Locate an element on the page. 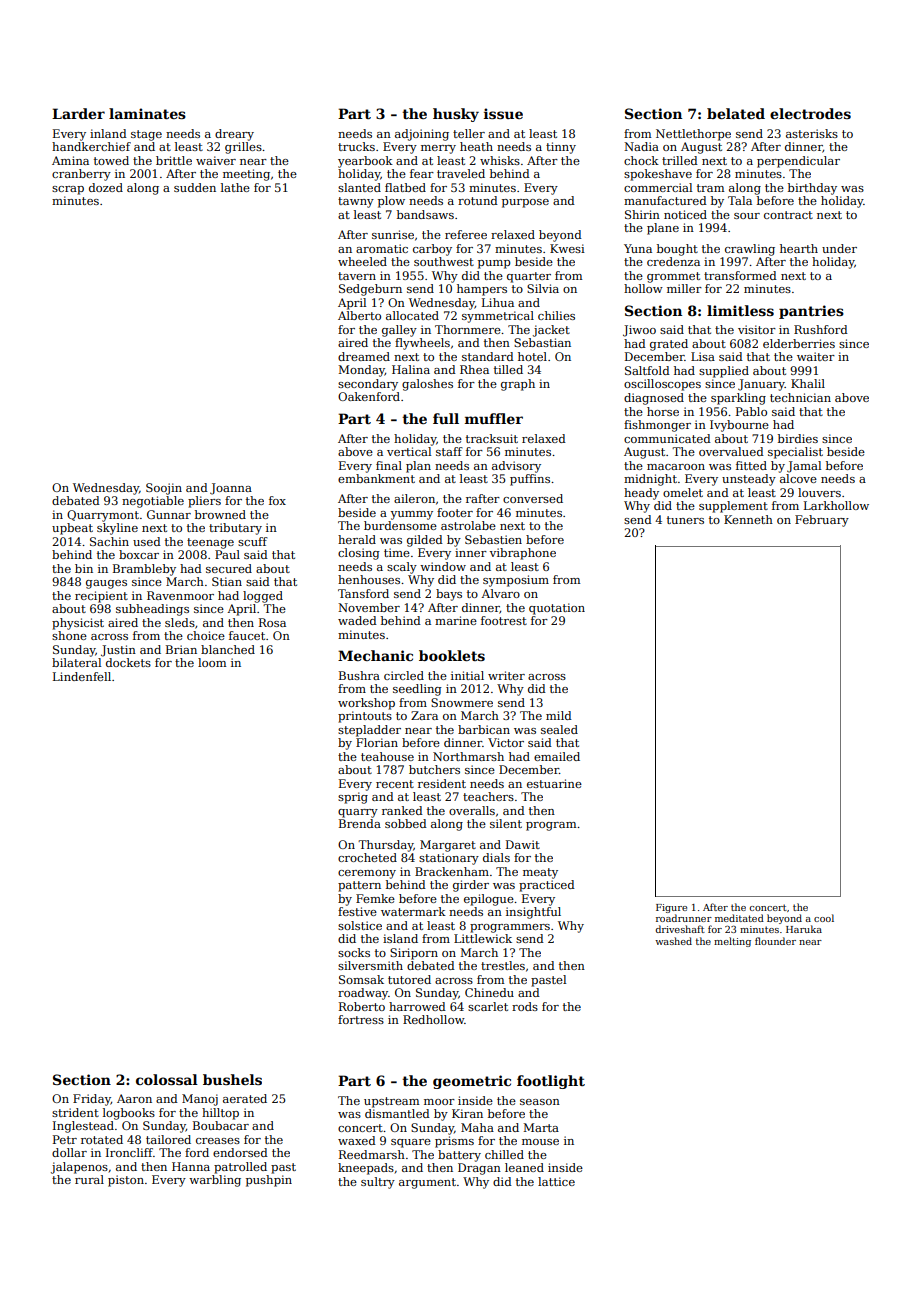 This page has width=924, height=1308. mild is located at coordinates (559, 715).
